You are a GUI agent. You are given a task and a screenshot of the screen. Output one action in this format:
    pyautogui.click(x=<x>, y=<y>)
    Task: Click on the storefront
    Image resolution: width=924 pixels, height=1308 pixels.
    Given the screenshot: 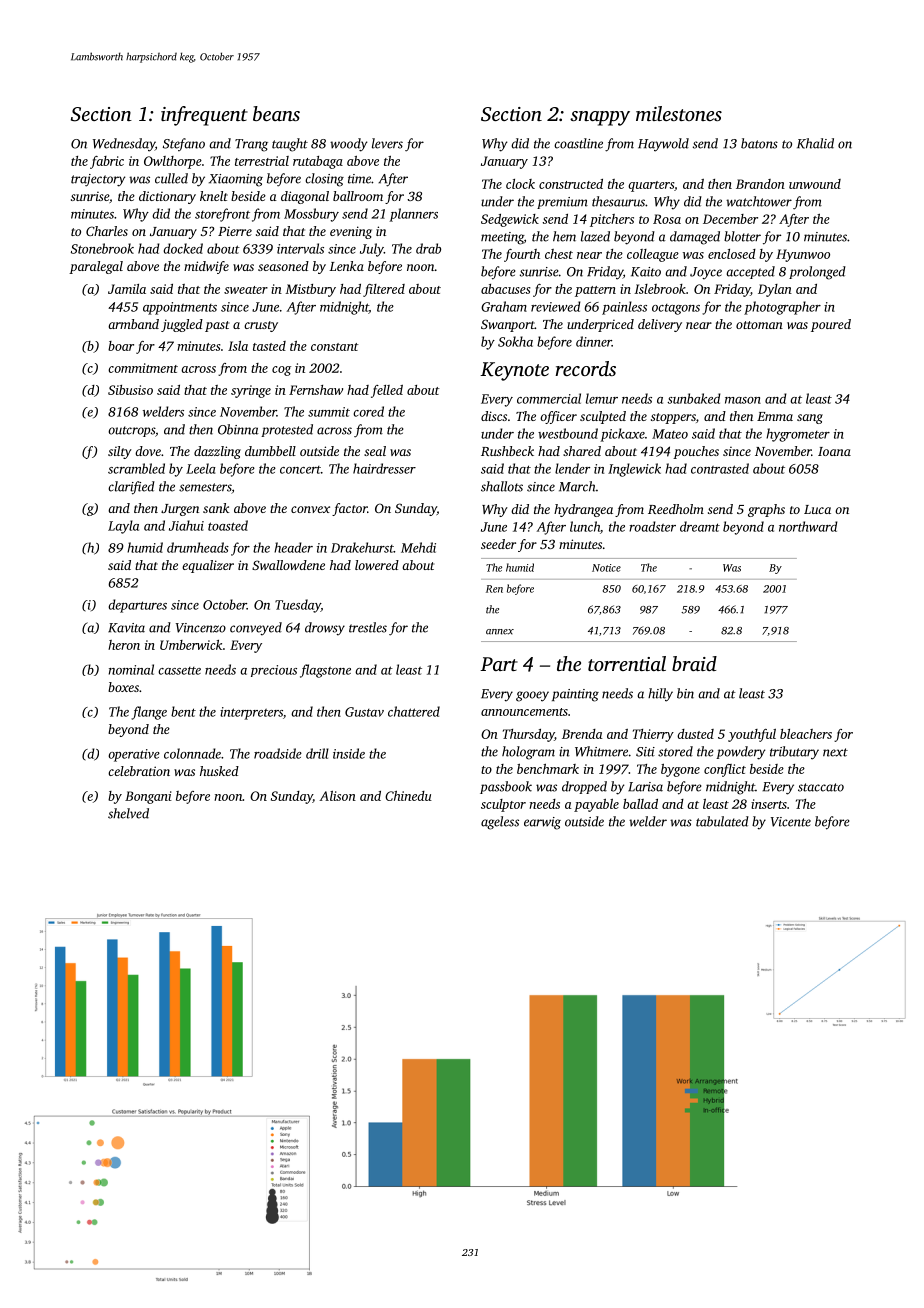 What is the action you would take?
    pyautogui.click(x=222, y=215)
